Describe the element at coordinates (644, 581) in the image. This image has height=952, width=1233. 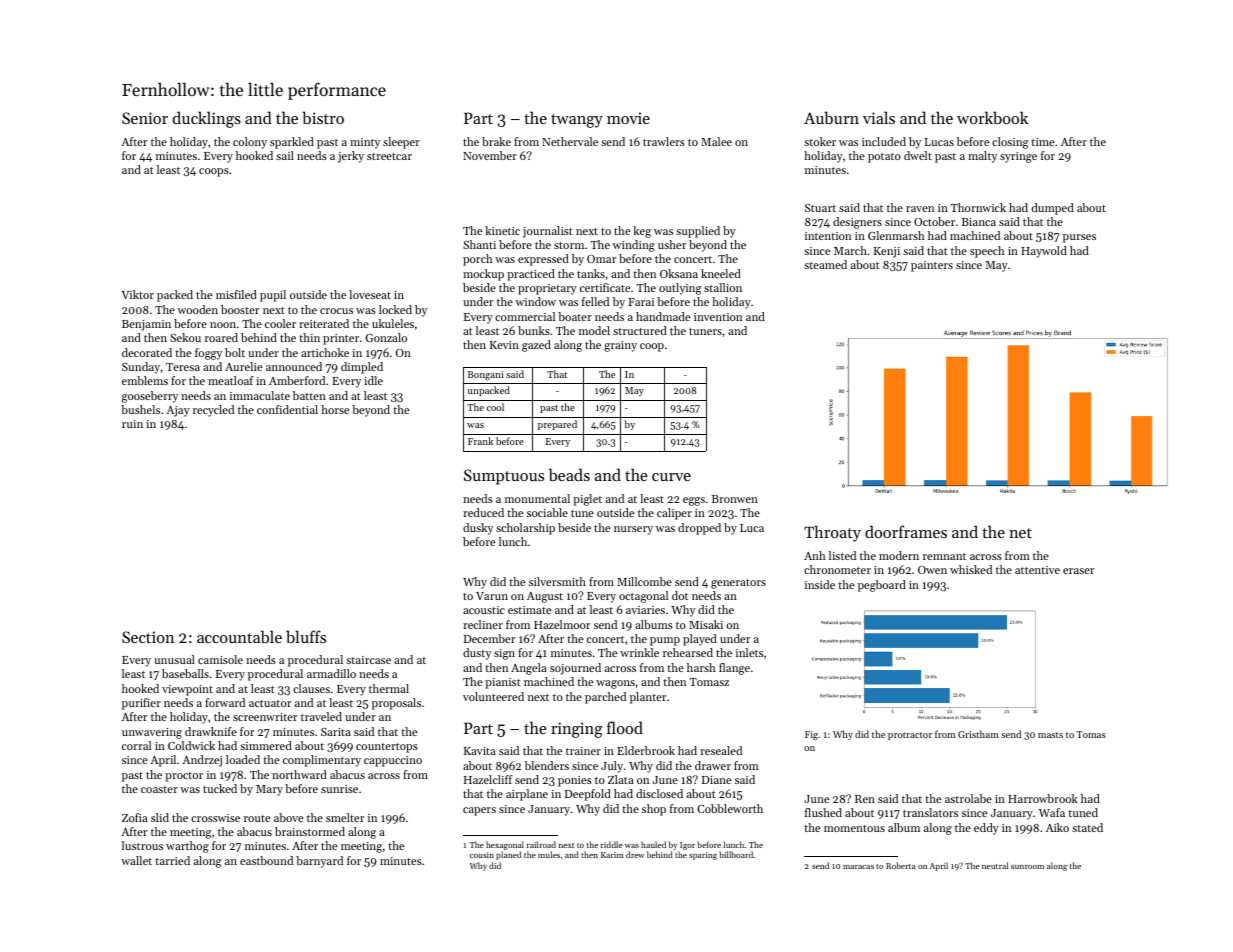
I see `Millcombe` at that location.
